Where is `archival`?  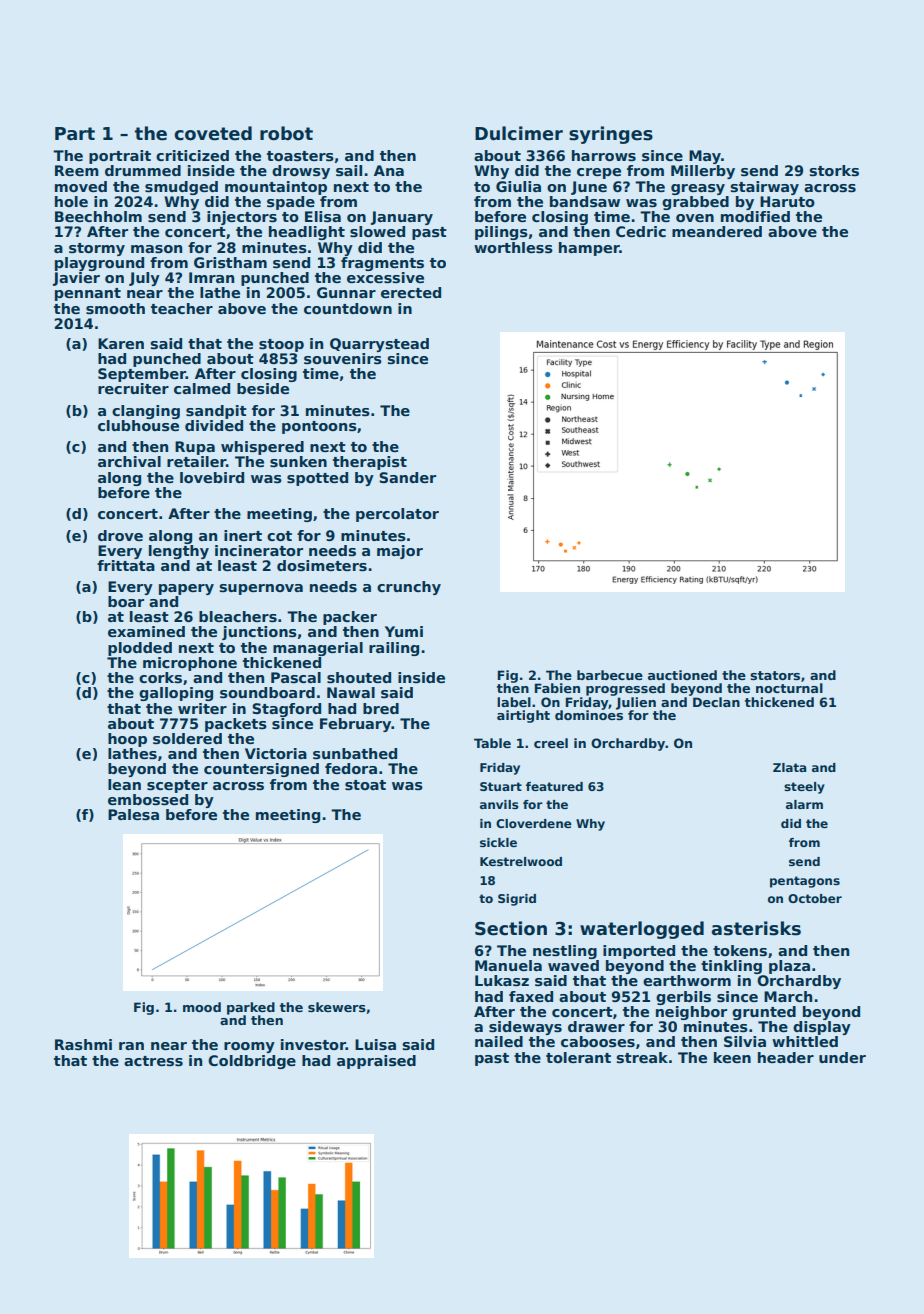 archival is located at coordinates (129, 461).
